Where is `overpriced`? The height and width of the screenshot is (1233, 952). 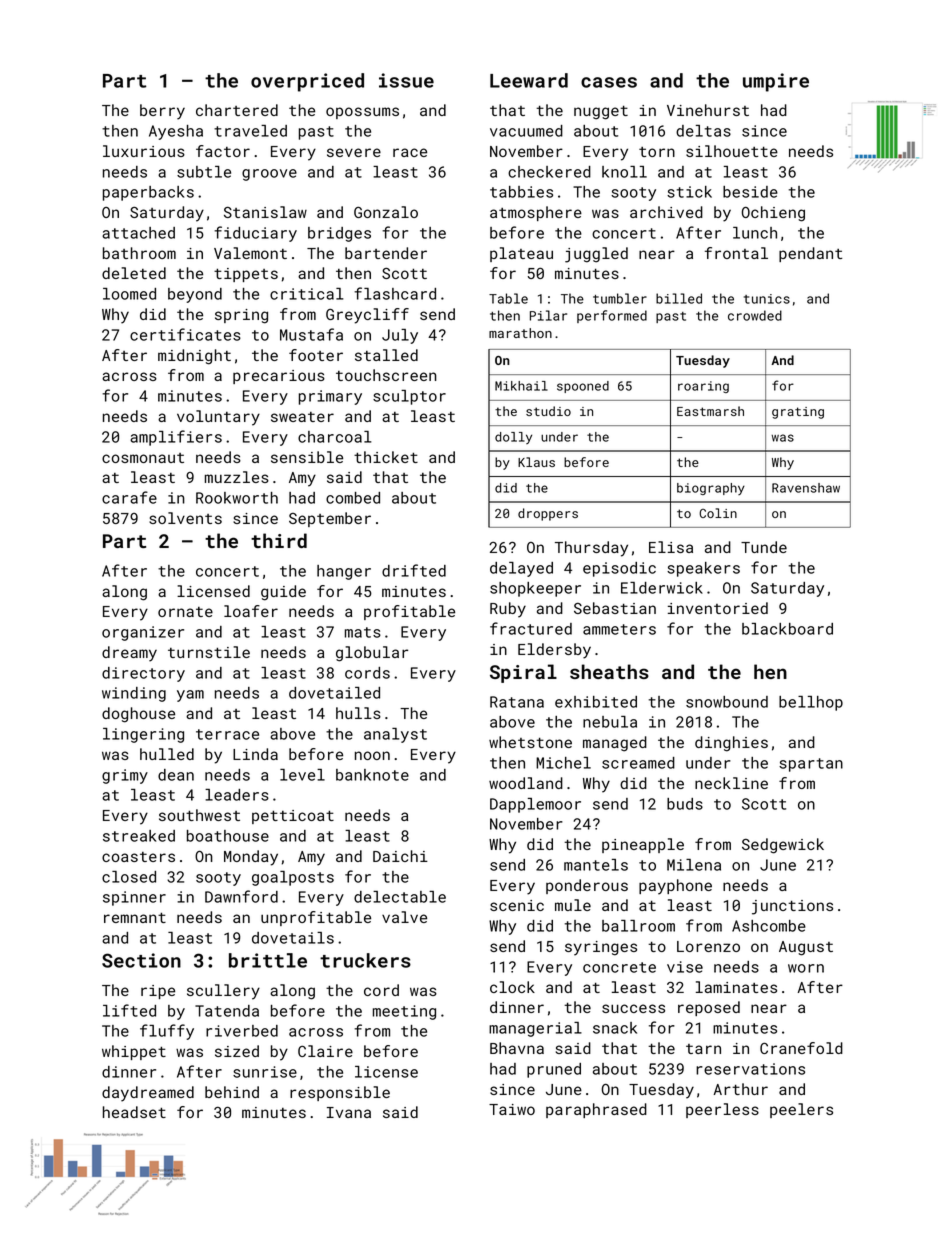
overpriced is located at coordinates (307, 82).
